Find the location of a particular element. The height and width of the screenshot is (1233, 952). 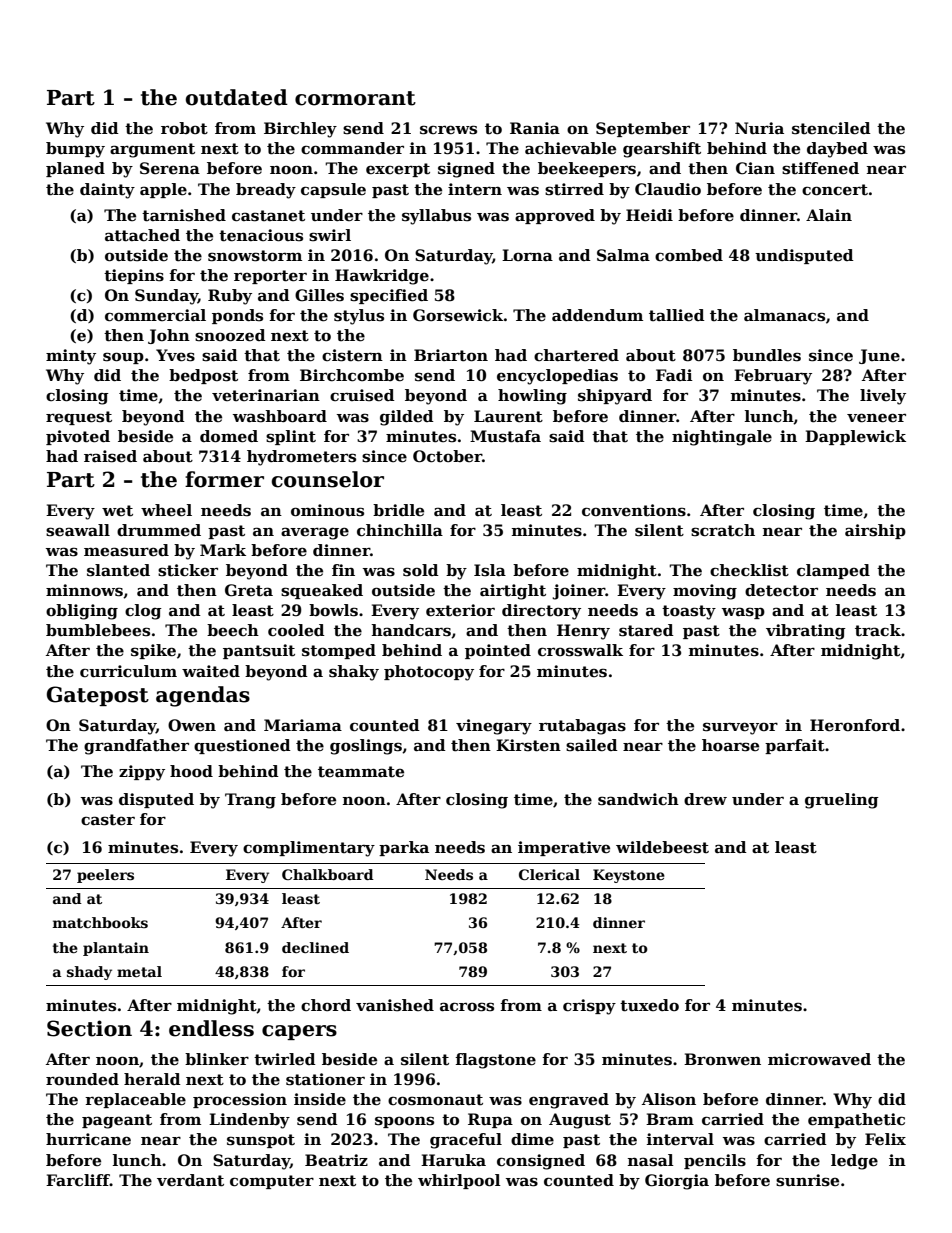

Rania is located at coordinates (535, 128).
